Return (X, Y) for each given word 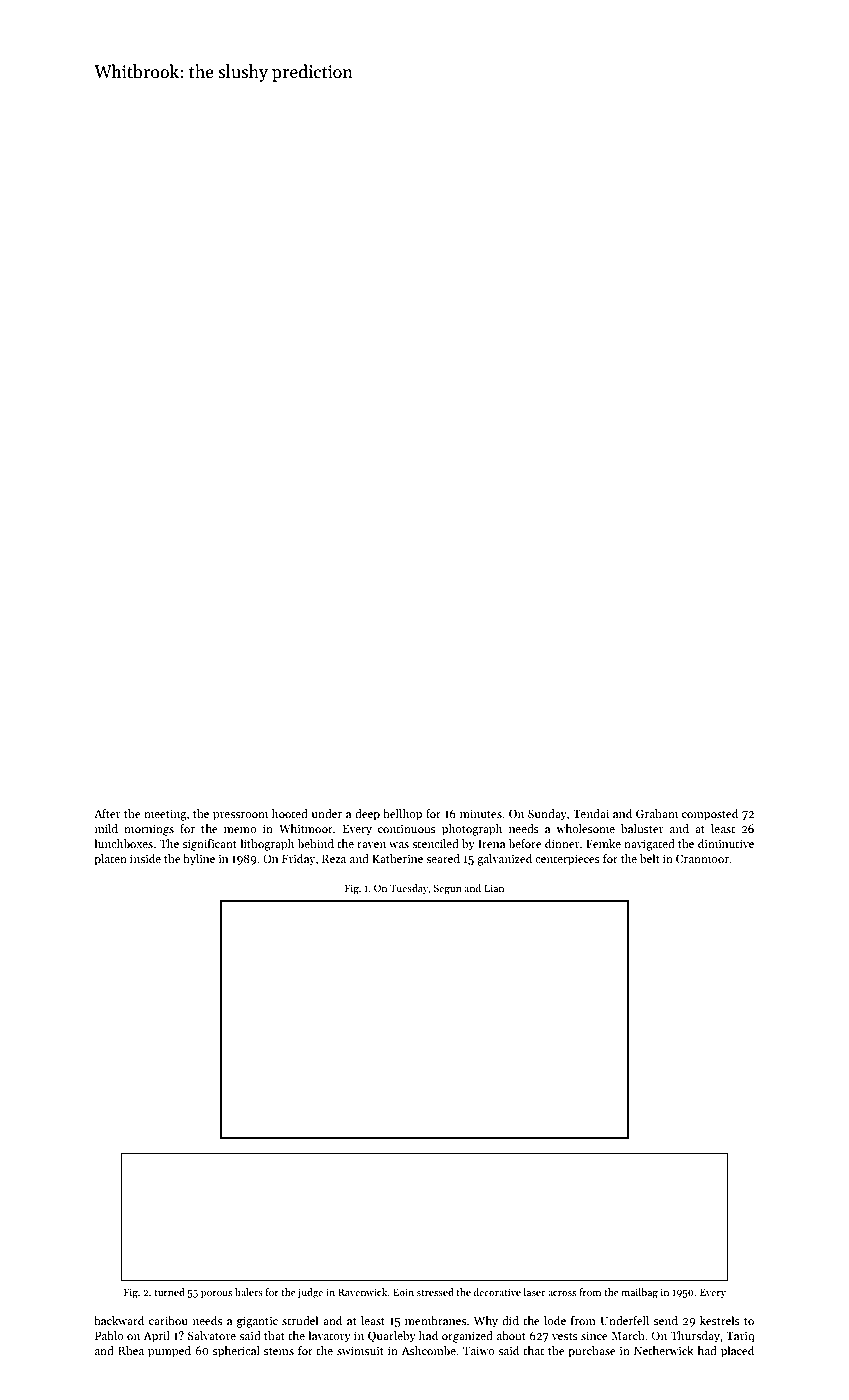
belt (650, 858)
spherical (236, 1352)
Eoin (403, 1292)
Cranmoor (702, 858)
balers (249, 1292)
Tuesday (409, 889)
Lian (494, 888)
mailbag (639, 1293)
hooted (290, 813)
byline (199, 860)
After (107, 813)
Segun (448, 889)
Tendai (591, 813)
